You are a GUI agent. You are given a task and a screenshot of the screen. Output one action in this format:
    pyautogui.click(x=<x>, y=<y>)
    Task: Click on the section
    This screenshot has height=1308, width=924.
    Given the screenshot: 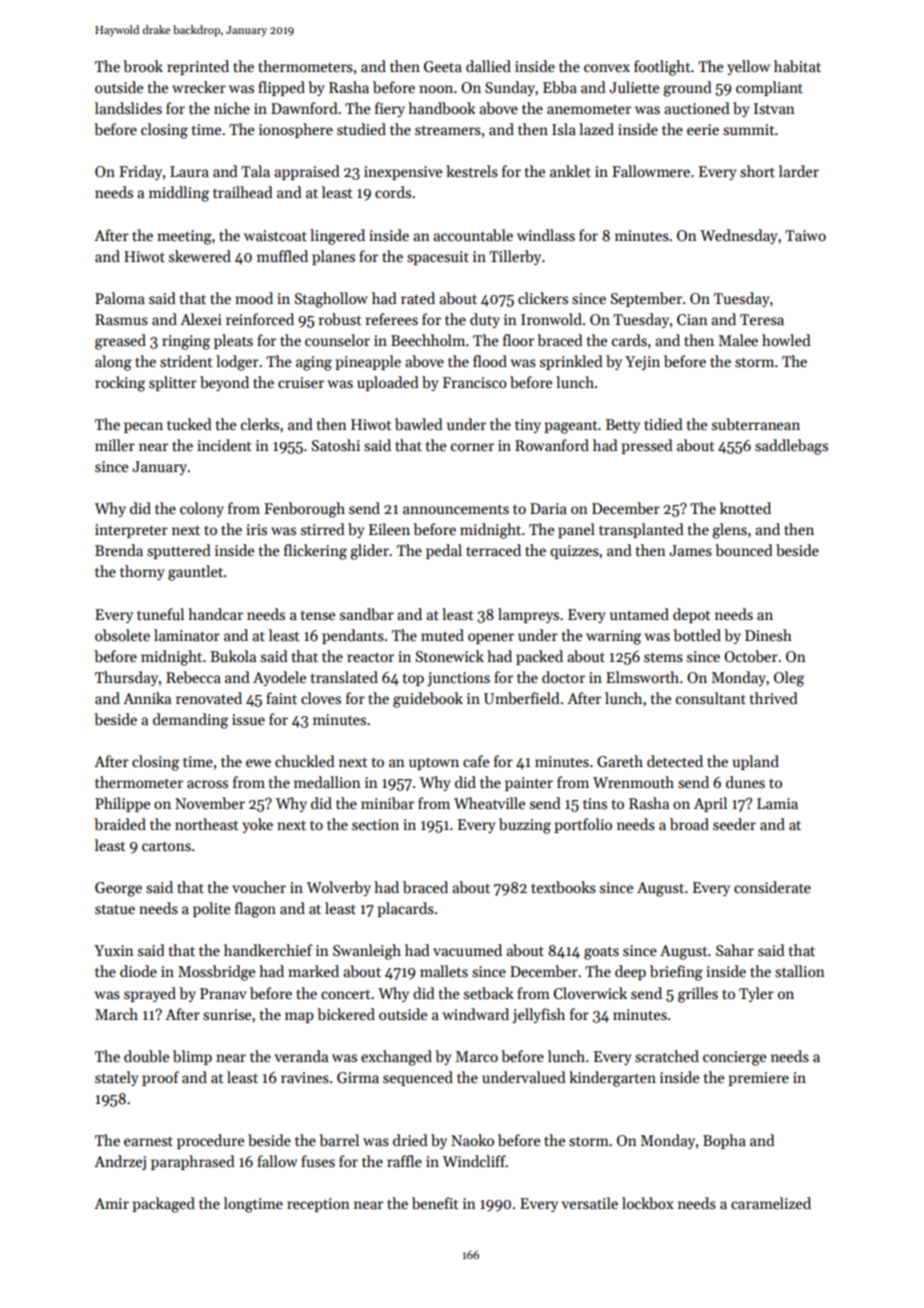 What is the action you would take?
    pyautogui.click(x=375, y=824)
